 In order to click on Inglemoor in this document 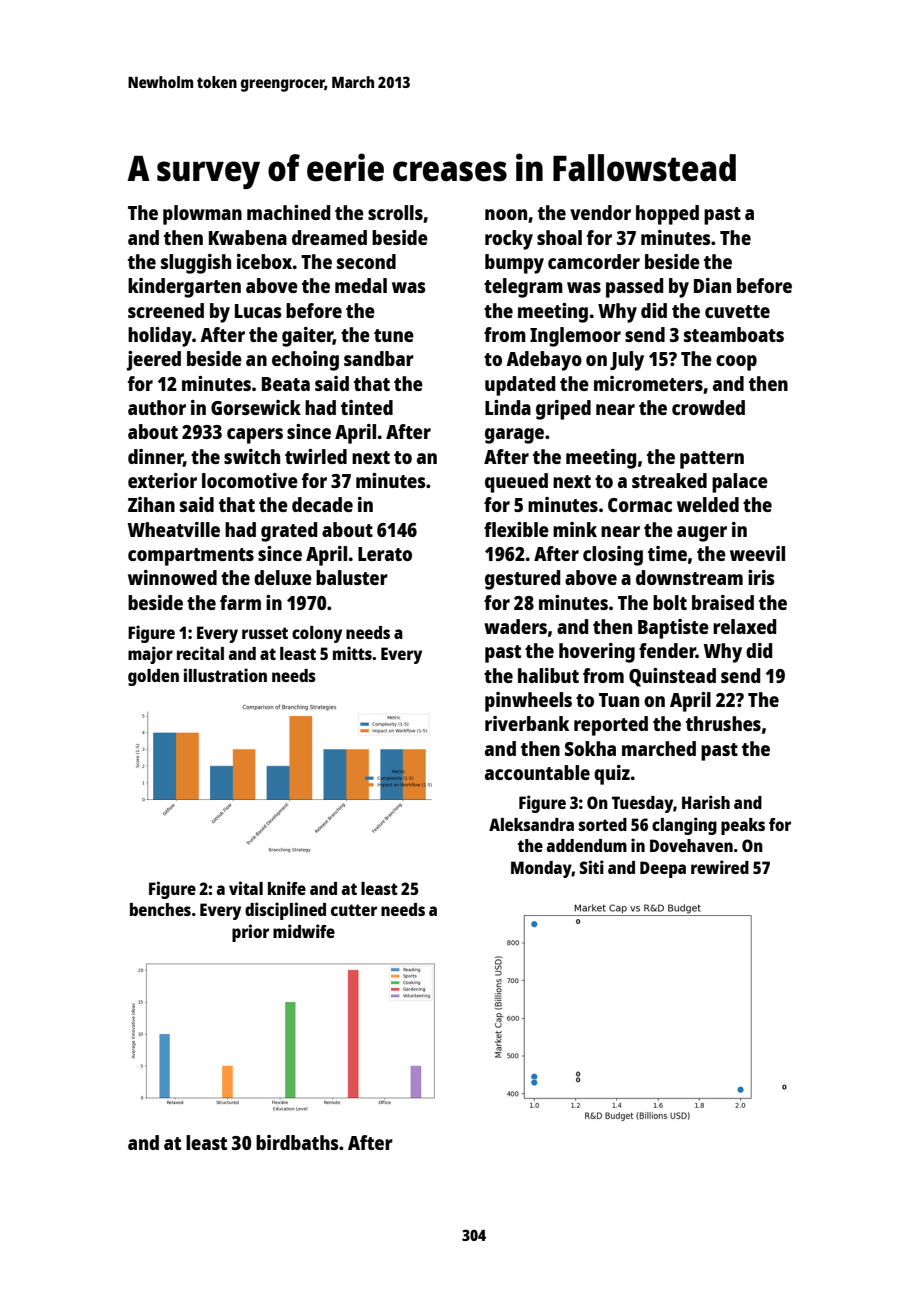, I will do `click(575, 337)`.
